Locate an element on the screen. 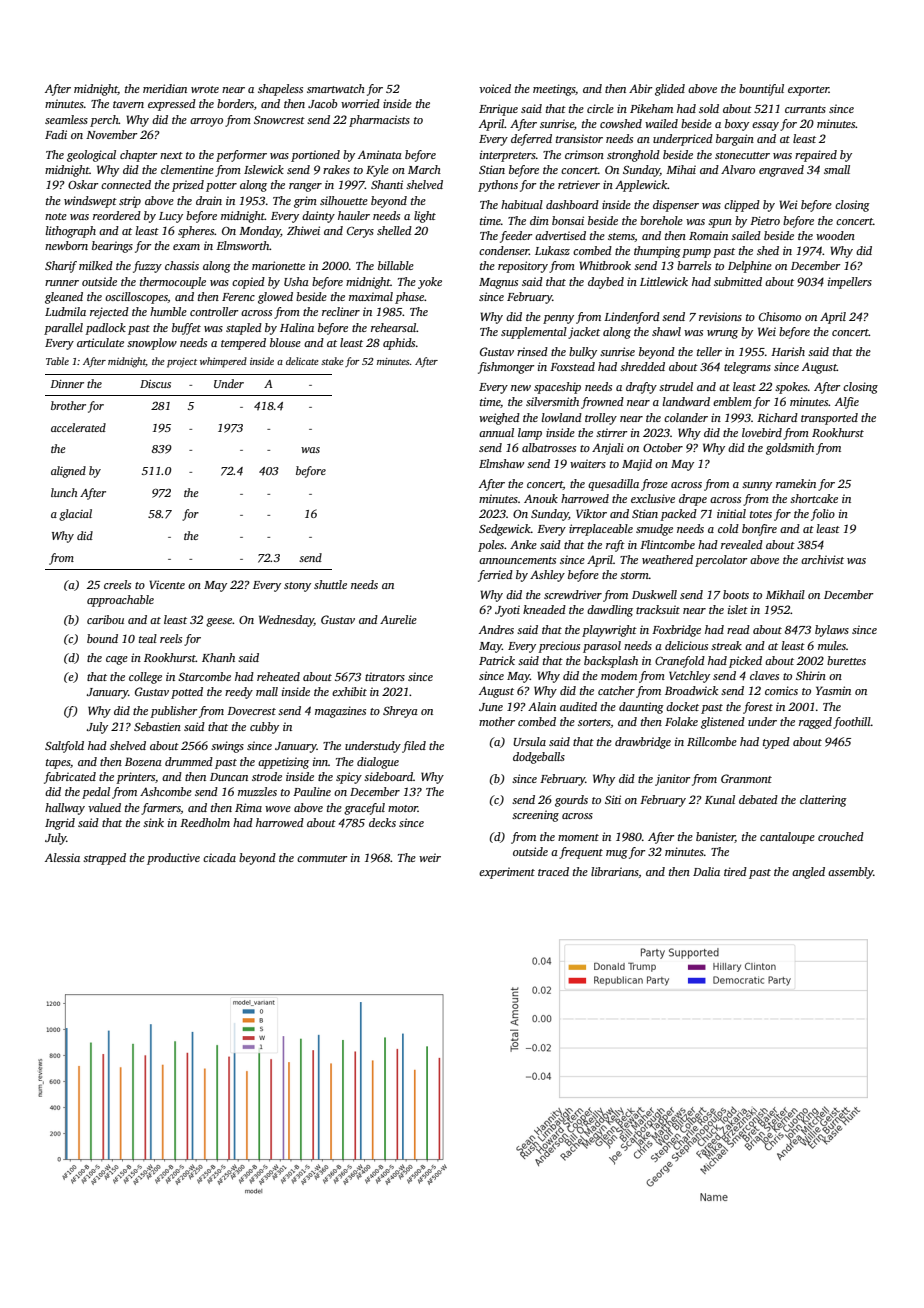 The width and height of the screenshot is (924, 1308). seamless is located at coordinates (66, 119).
